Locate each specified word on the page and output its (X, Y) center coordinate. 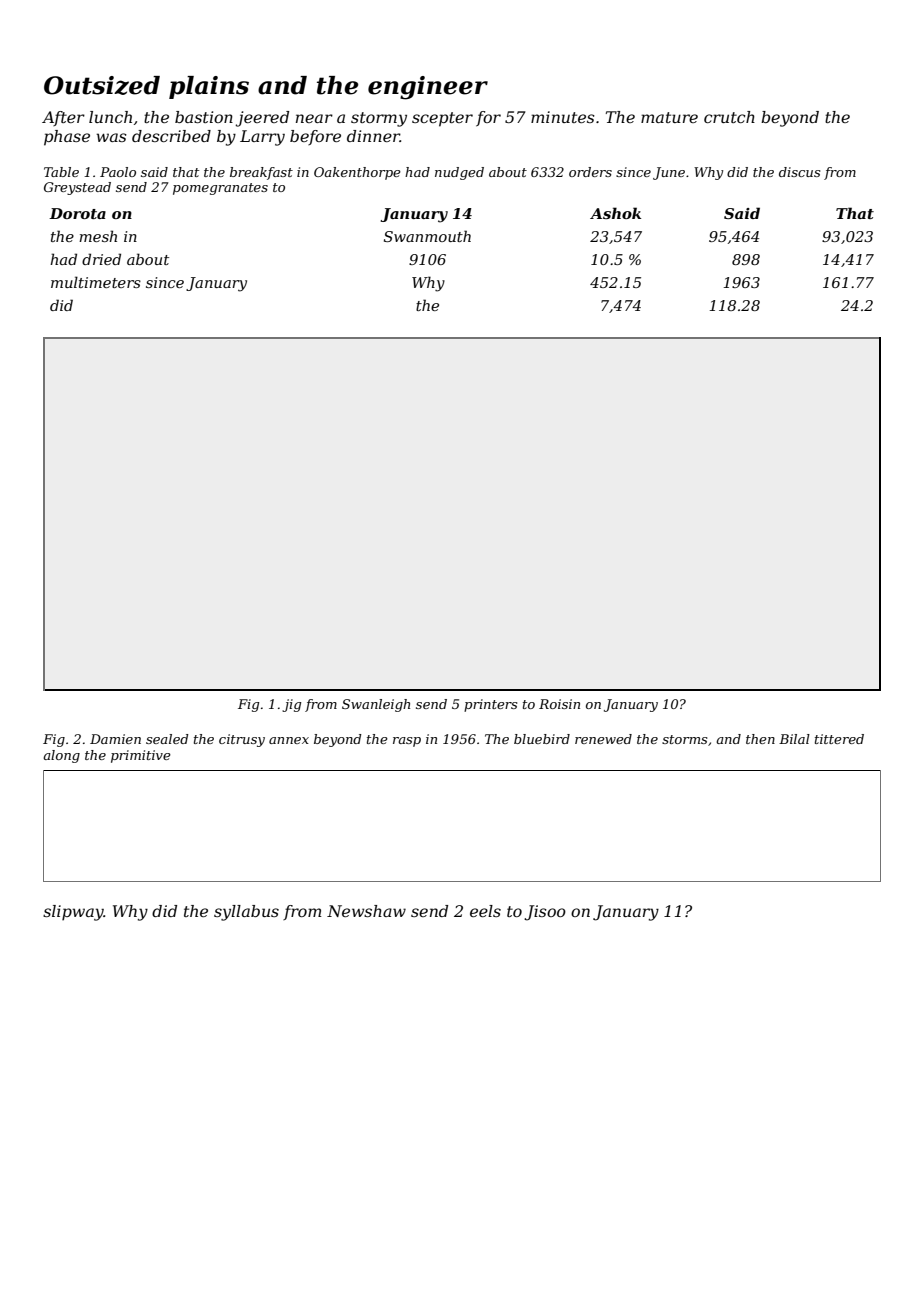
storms (684, 739)
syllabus (246, 913)
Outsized (102, 85)
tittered (839, 739)
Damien (115, 739)
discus (799, 172)
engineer (428, 88)
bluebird (542, 739)
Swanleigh (376, 705)
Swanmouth (427, 236)
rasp (407, 742)
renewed (603, 739)
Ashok (615, 213)
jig (291, 705)
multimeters (96, 282)
